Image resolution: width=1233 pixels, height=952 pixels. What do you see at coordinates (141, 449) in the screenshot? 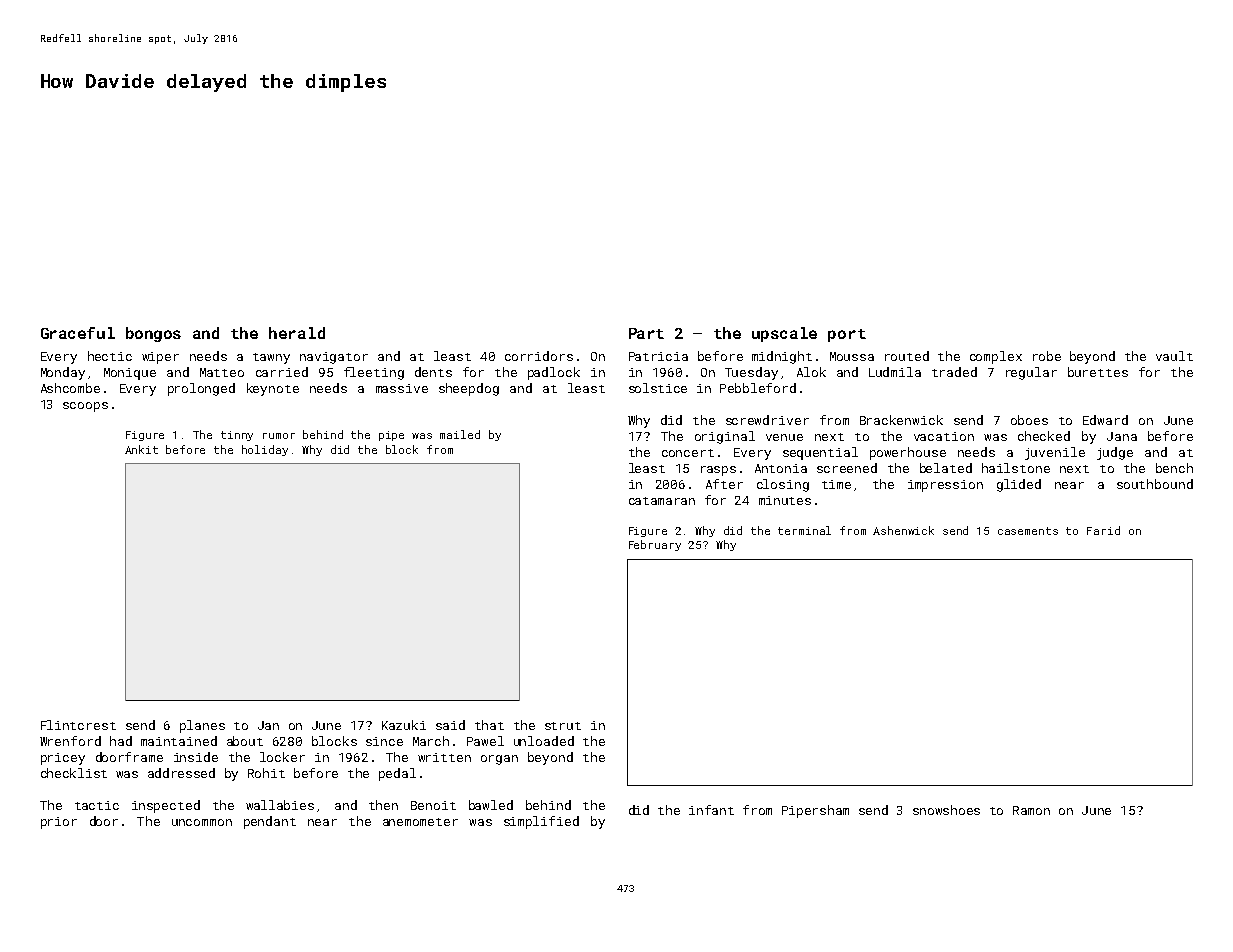
I see `Ankit` at bounding box center [141, 449].
